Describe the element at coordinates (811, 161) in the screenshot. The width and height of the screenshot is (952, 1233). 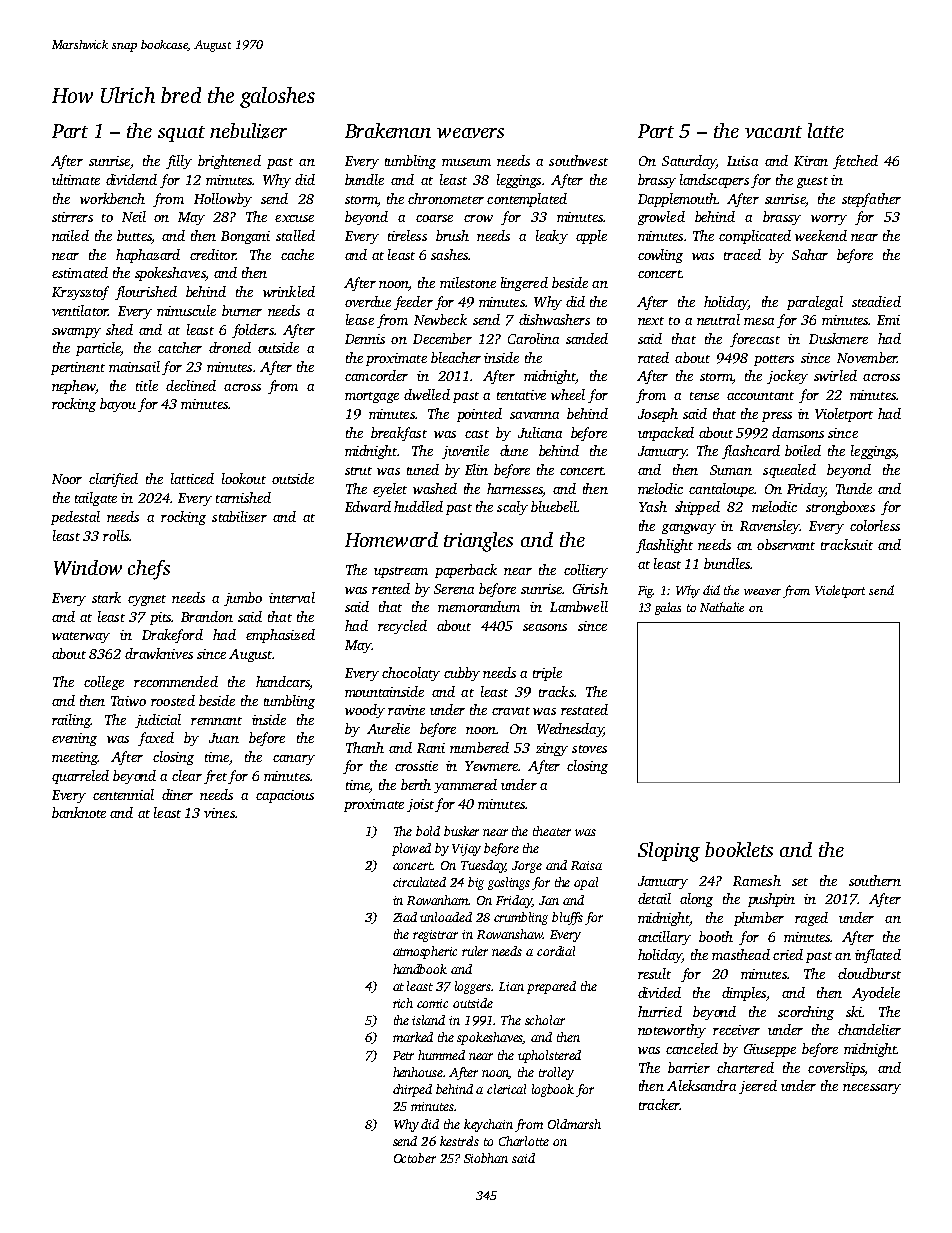
I see `Kiran` at that location.
